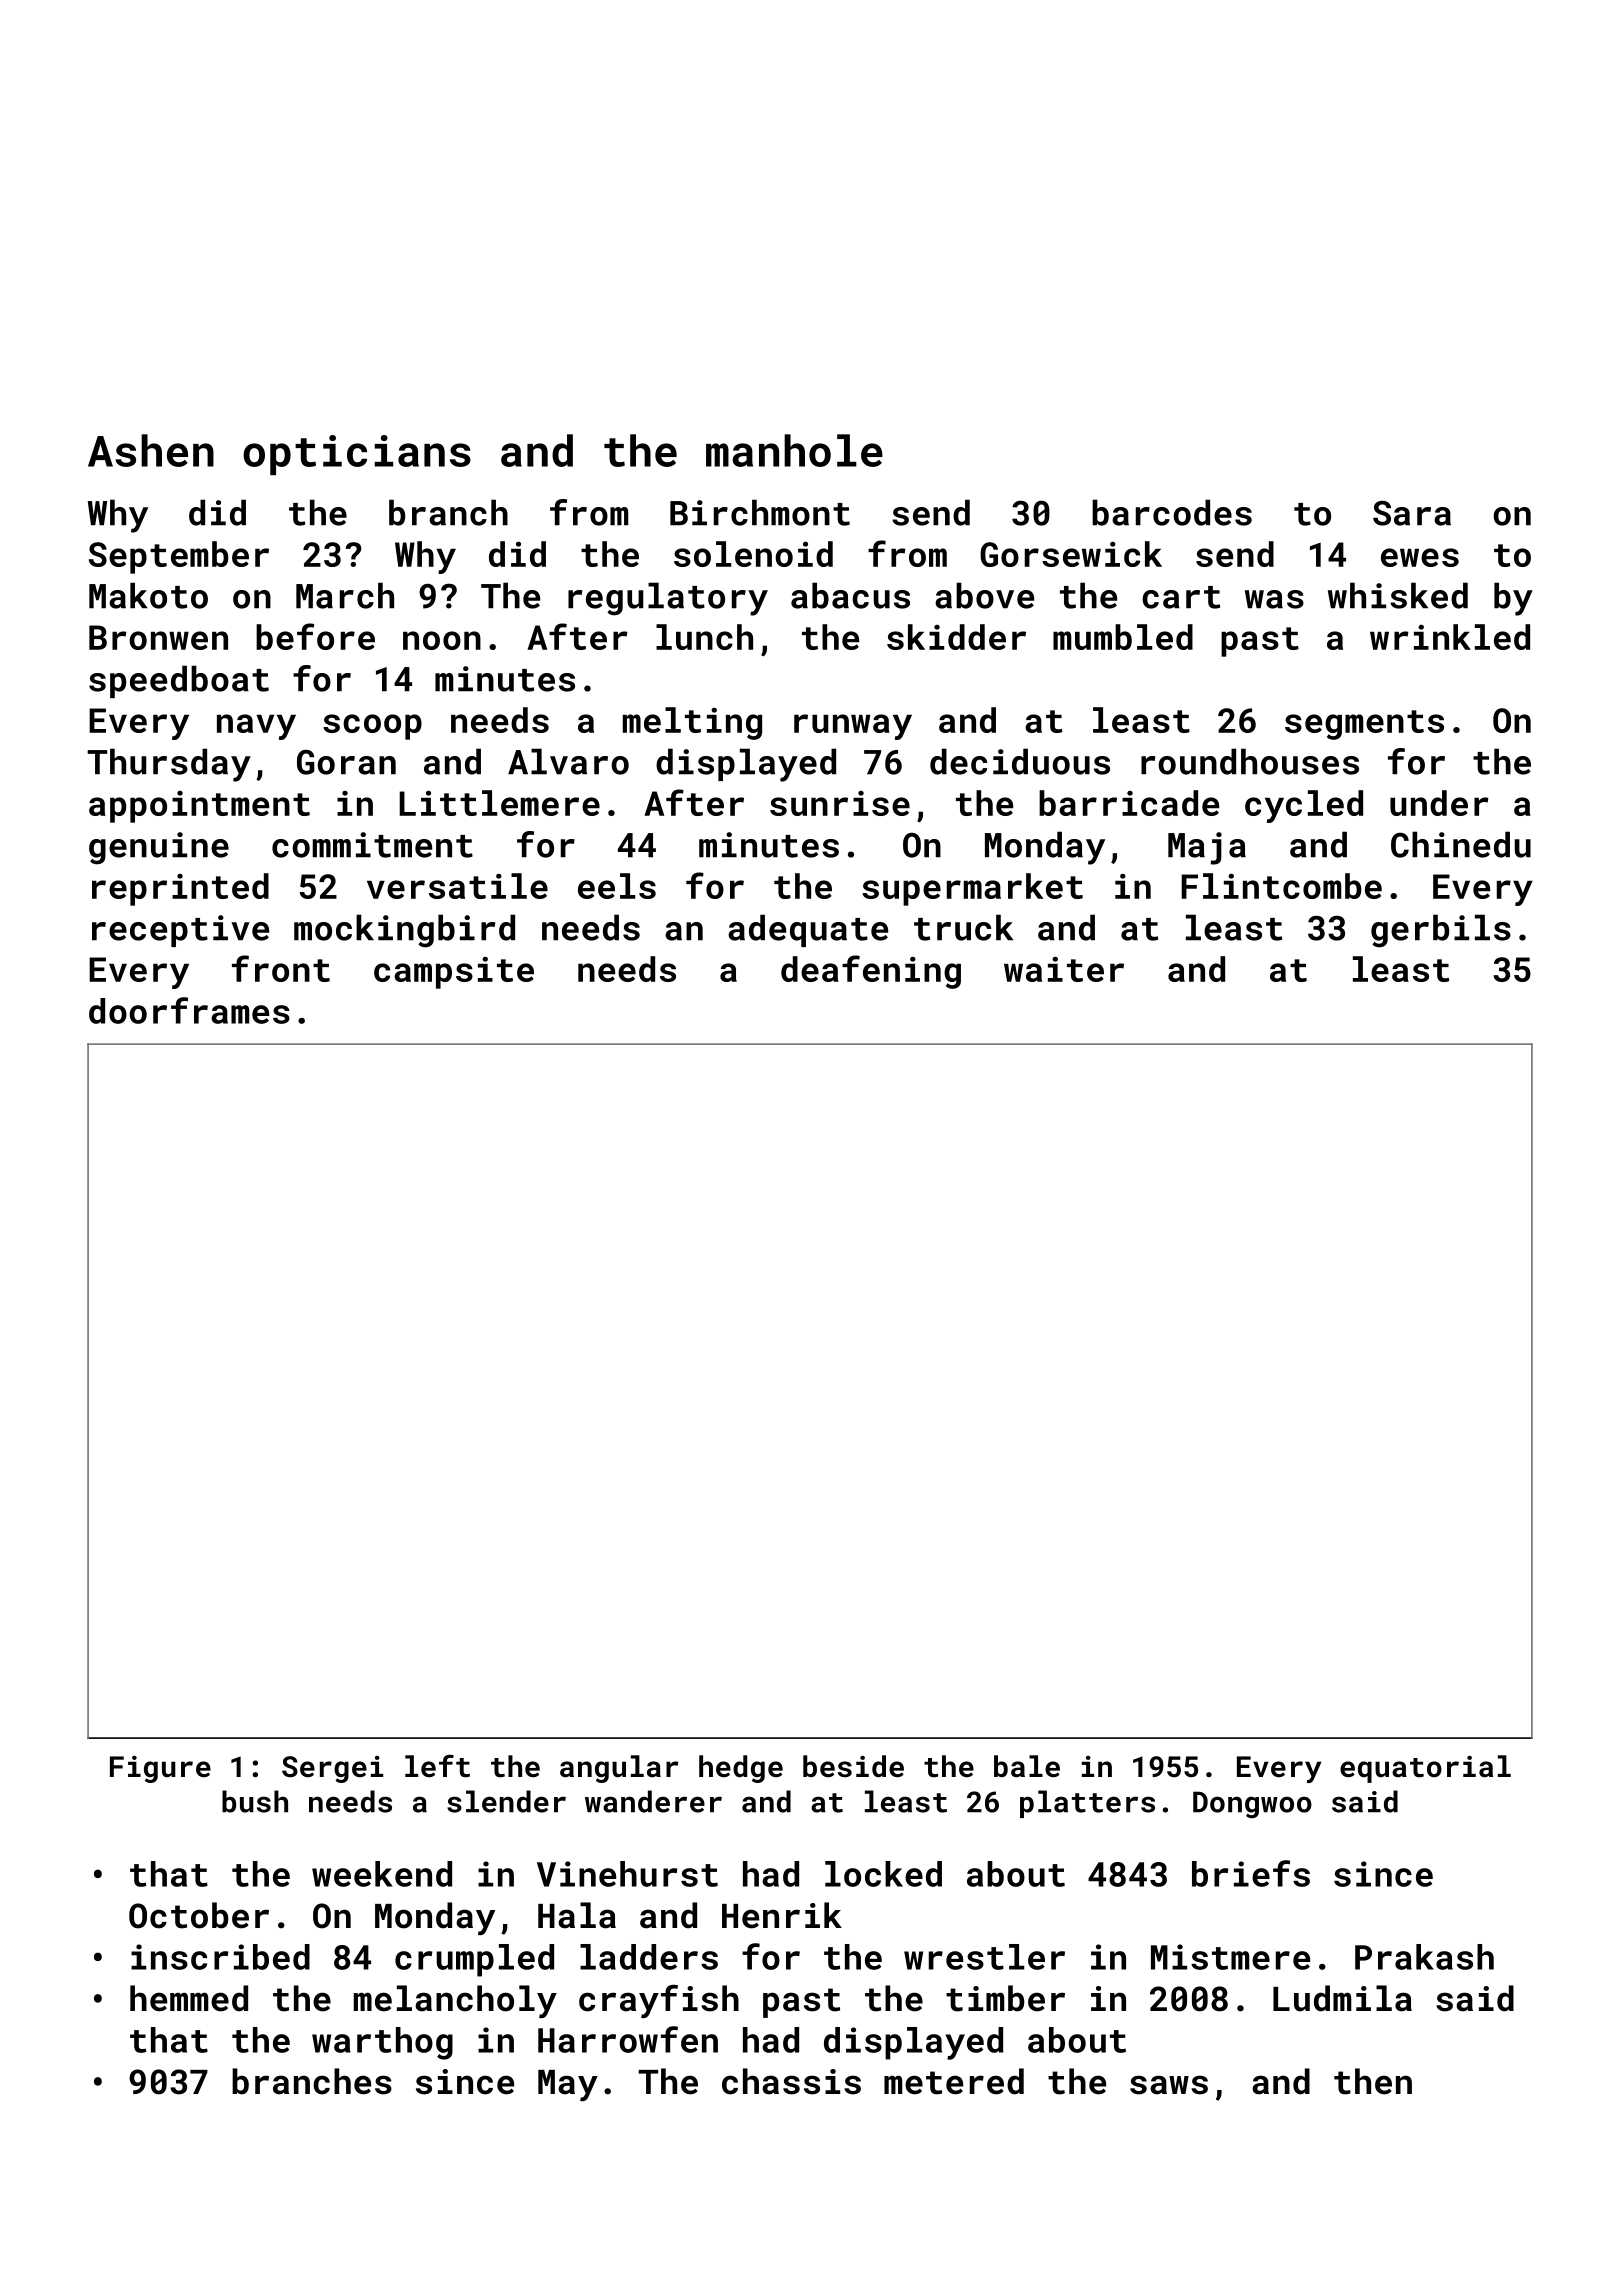 Image resolution: width=1620 pixels, height=2292 pixels. Describe the element at coordinates (692, 723) in the screenshot. I see `melting` at that location.
